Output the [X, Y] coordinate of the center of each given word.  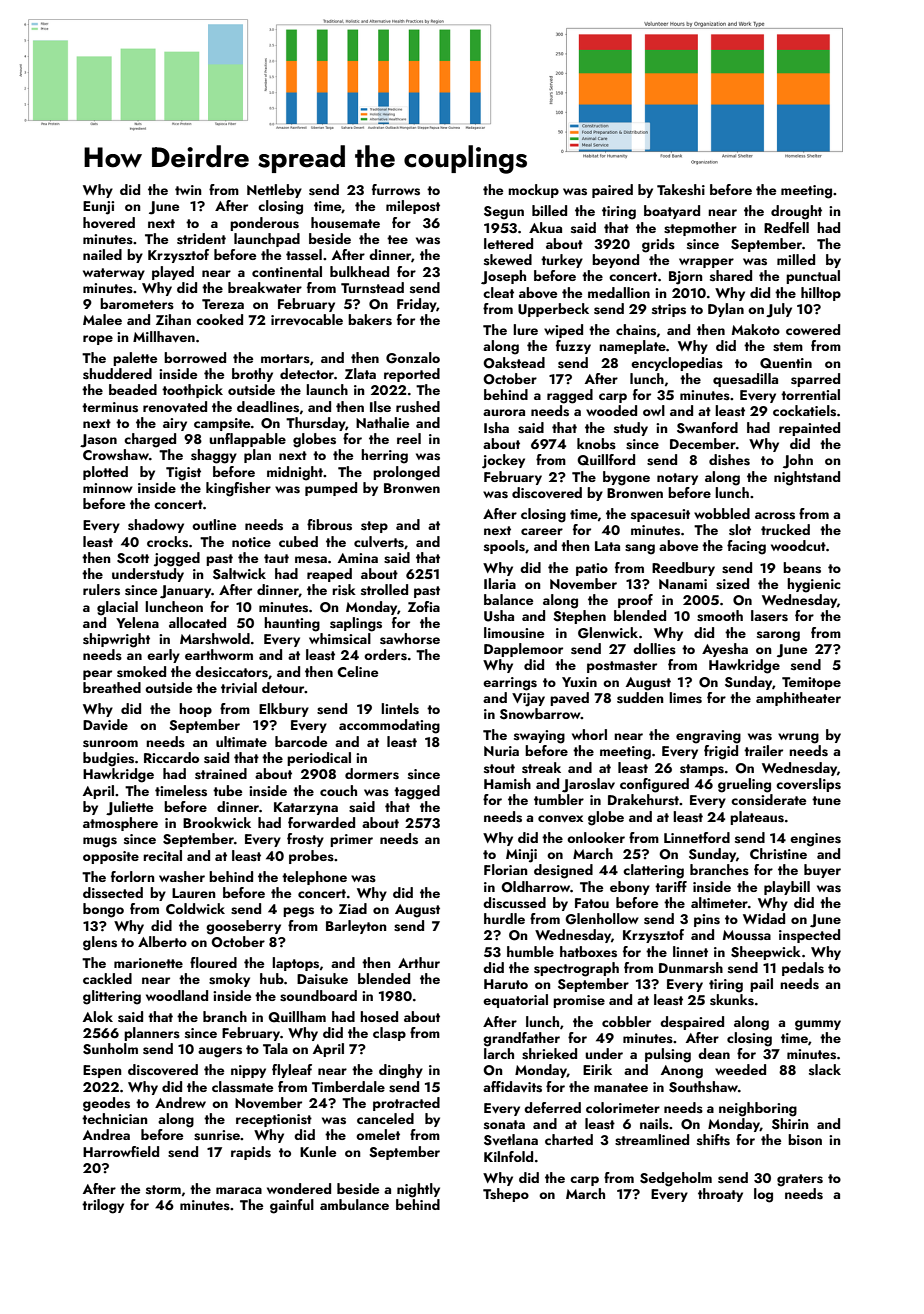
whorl [589, 734]
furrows [396, 190]
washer [182, 877]
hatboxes [588, 952]
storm [163, 1189]
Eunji [98, 208]
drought [796, 212]
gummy [818, 1025]
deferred [552, 1107]
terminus [110, 407]
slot [740, 530]
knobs [596, 443]
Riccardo [171, 757]
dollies [654, 648]
